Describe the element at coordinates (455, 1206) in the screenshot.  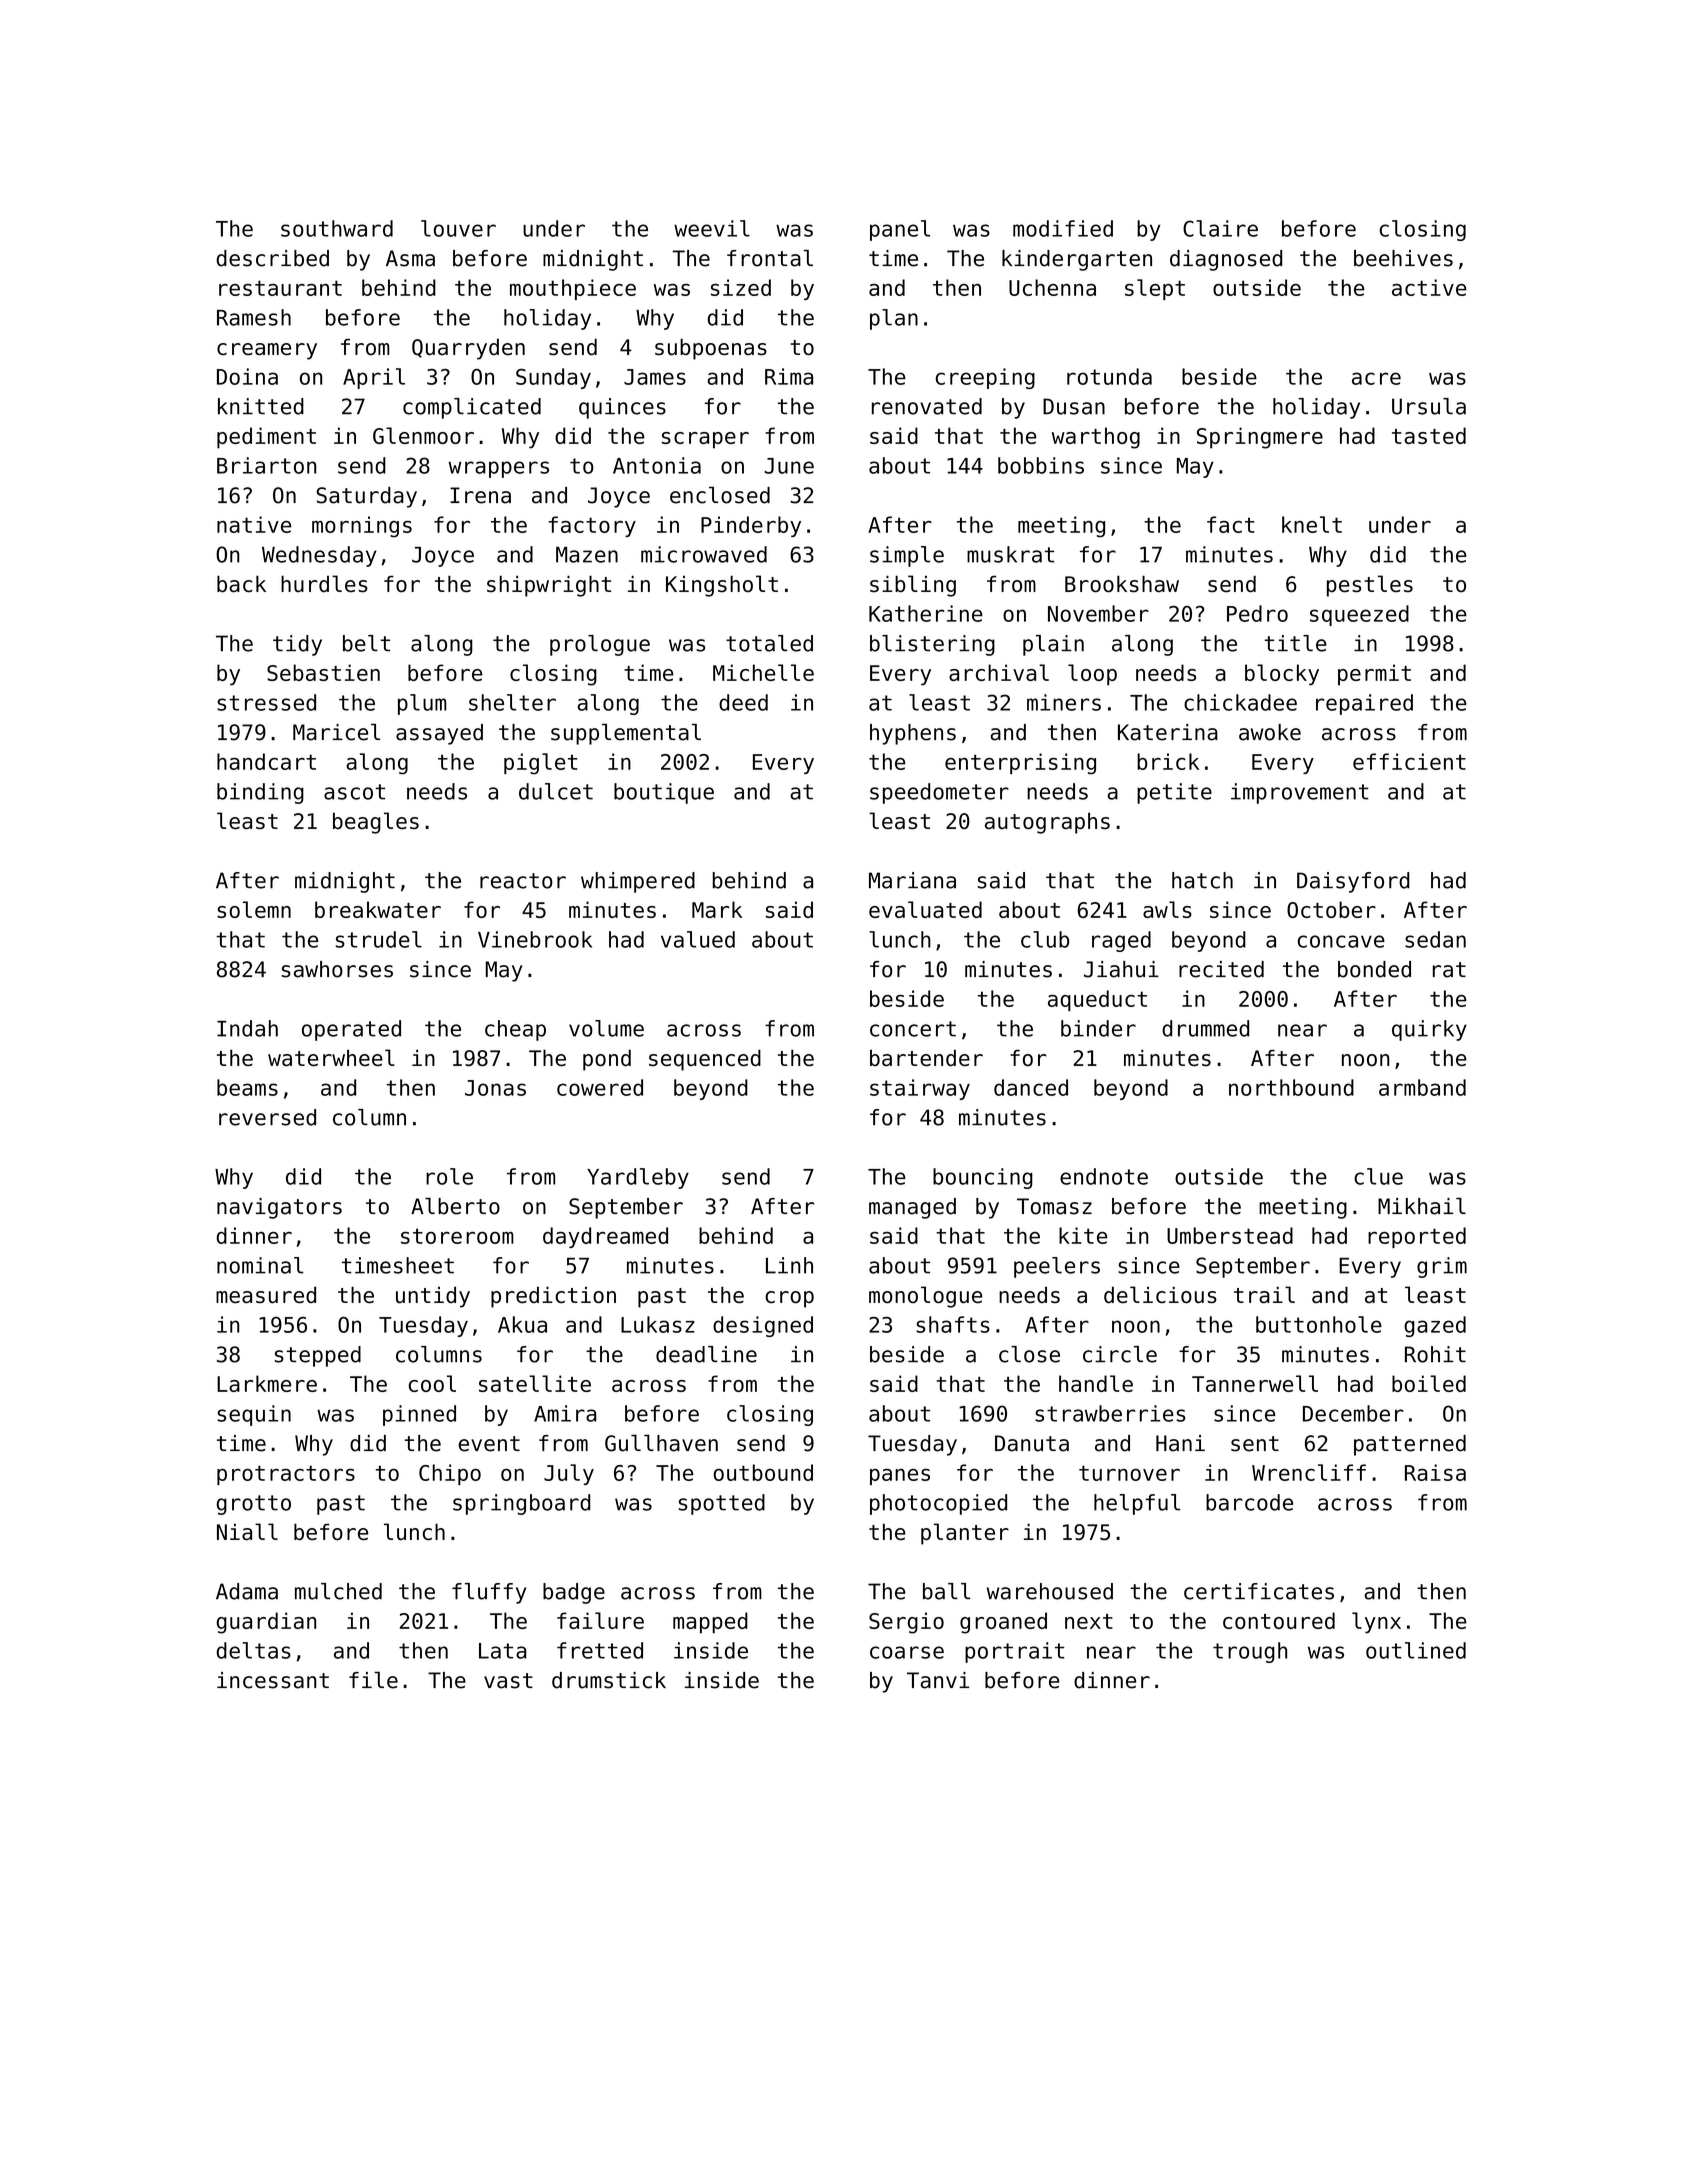
I see `Alberto` at that location.
